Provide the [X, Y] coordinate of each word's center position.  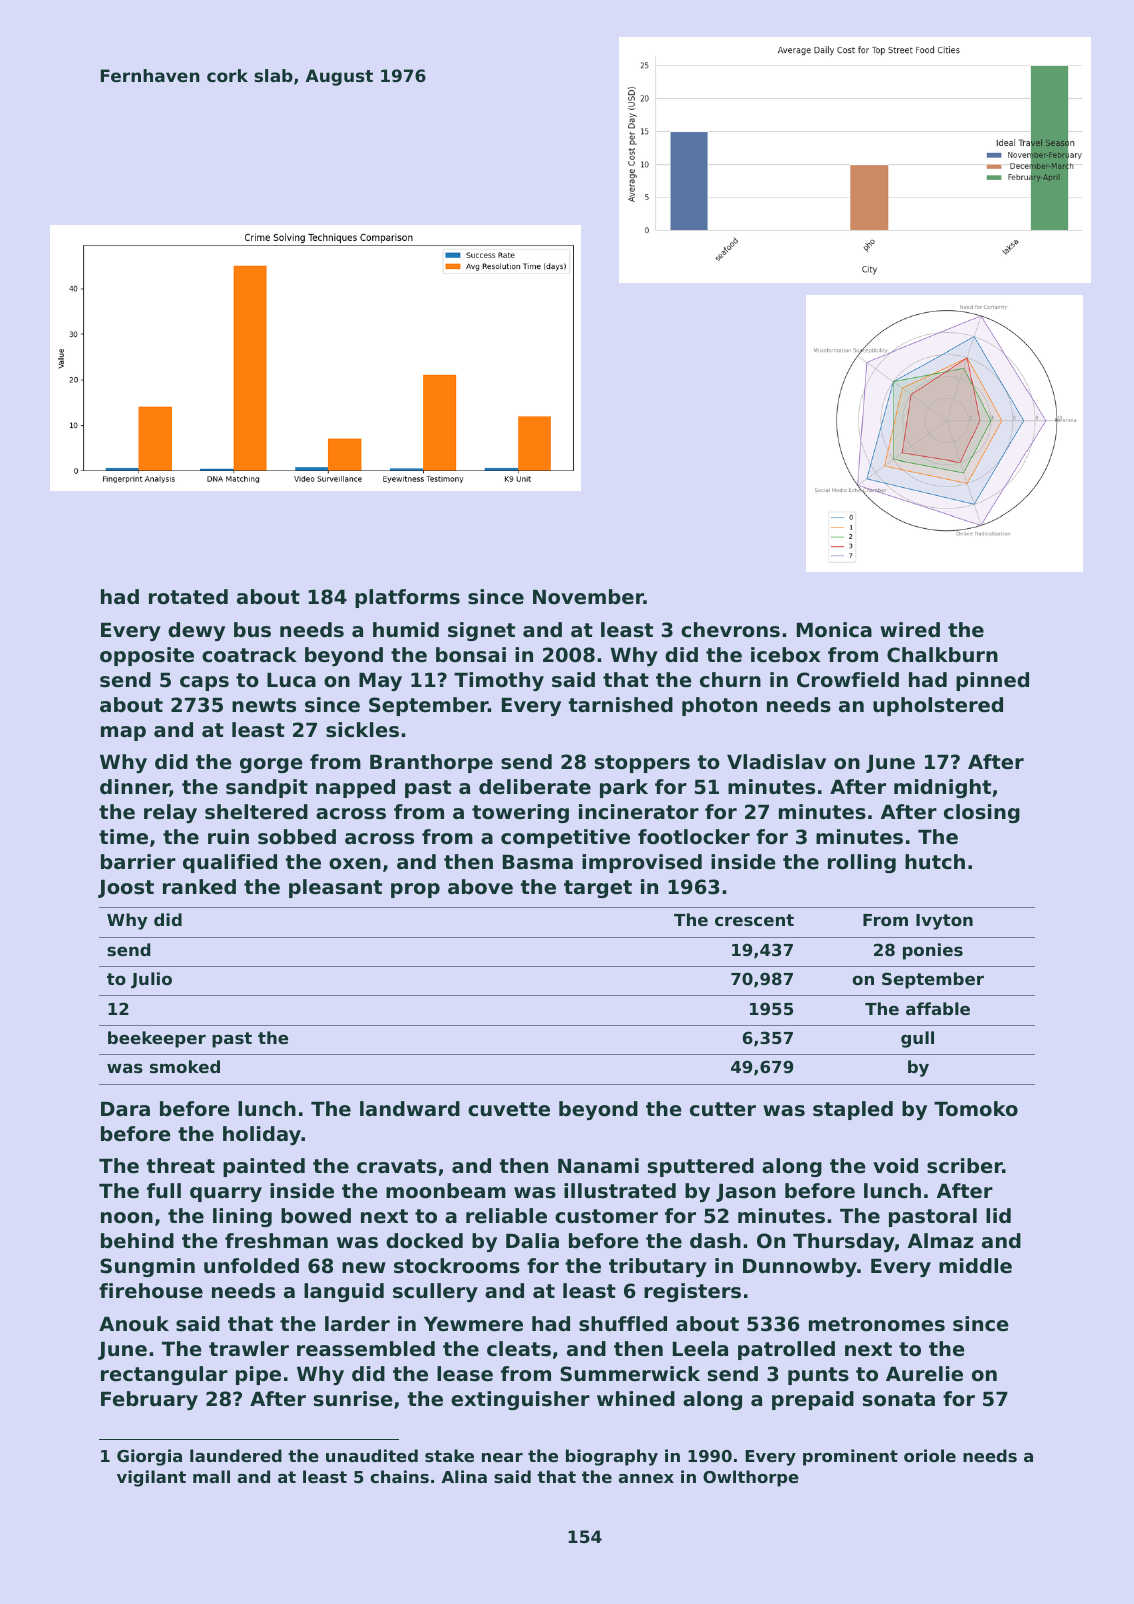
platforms [407, 598]
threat [181, 1166]
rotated [188, 597]
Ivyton [944, 922]
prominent [850, 1457]
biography [612, 1457]
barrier [138, 862]
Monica [834, 630]
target [598, 889]
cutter [723, 1109]
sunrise [353, 1399]
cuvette [509, 1109]
